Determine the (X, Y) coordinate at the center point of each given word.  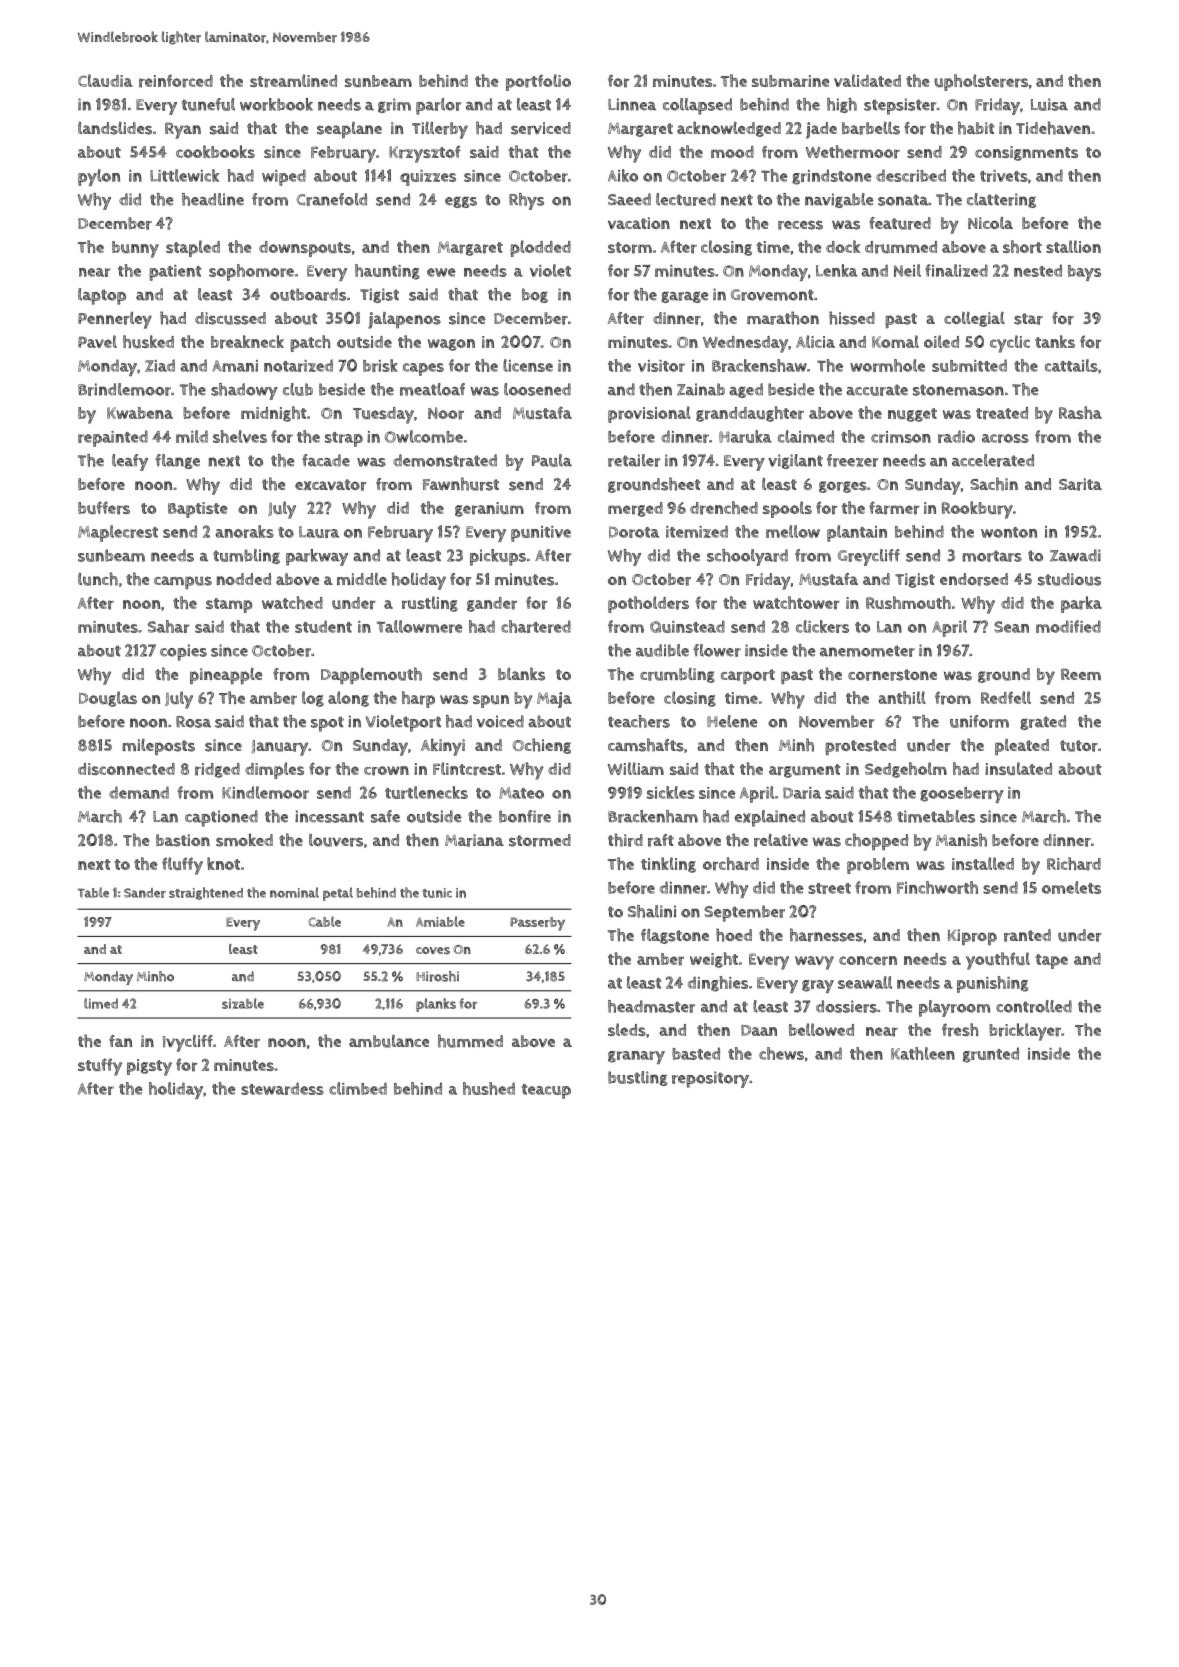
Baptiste (197, 510)
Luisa (1049, 104)
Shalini (652, 911)
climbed (358, 1088)
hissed (852, 318)
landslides (115, 128)
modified (1068, 626)
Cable (324, 921)
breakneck (247, 342)
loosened (537, 389)
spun (491, 701)
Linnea (632, 104)
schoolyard (747, 557)
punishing (993, 984)
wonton (1009, 532)
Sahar (168, 626)
